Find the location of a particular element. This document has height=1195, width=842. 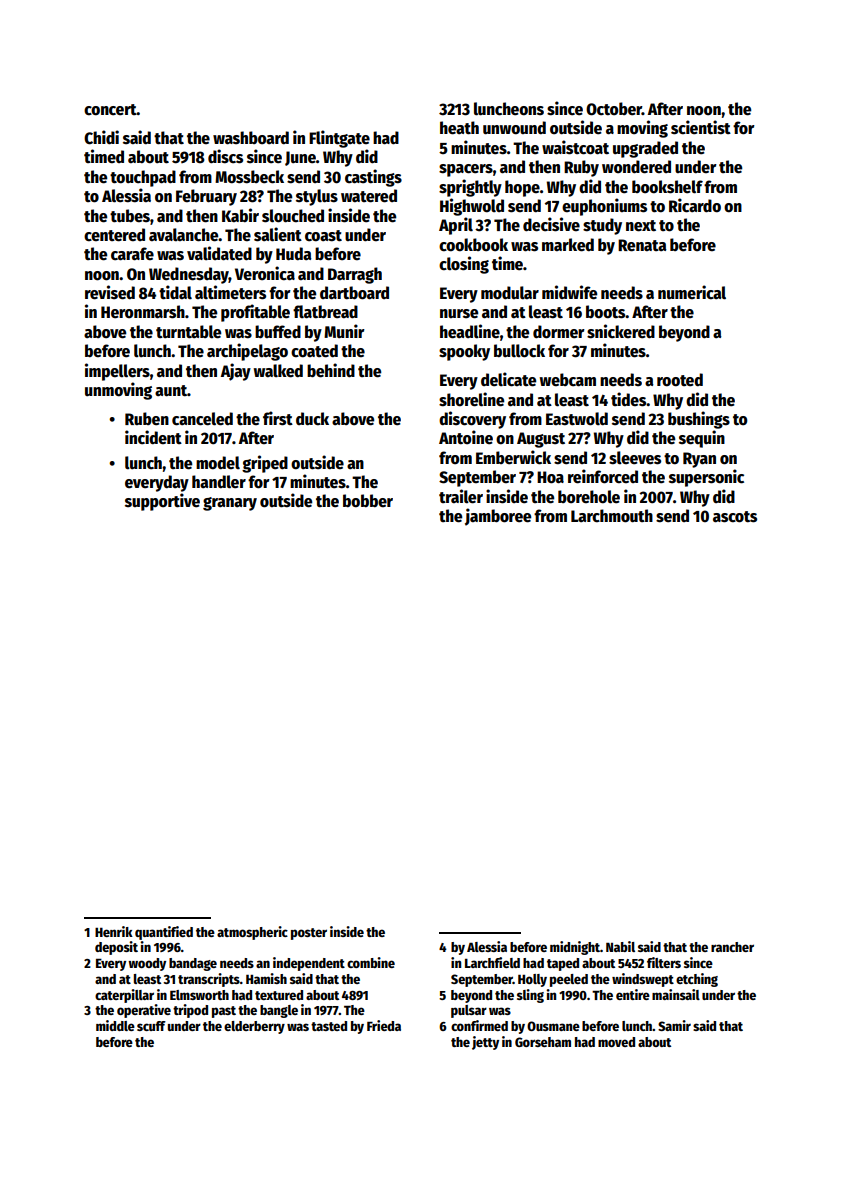

quantified is located at coordinates (164, 933).
